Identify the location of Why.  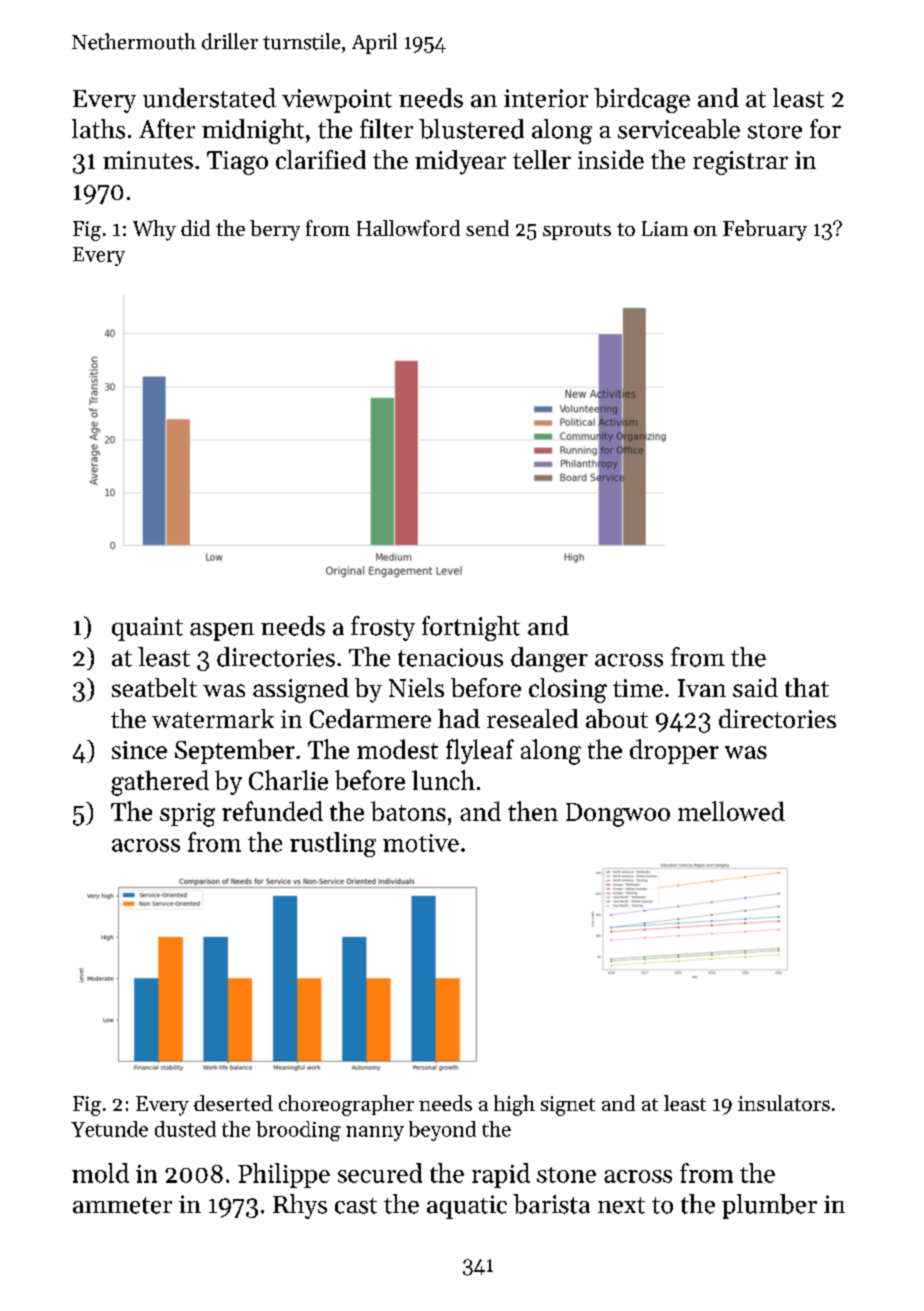
(154, 230).
